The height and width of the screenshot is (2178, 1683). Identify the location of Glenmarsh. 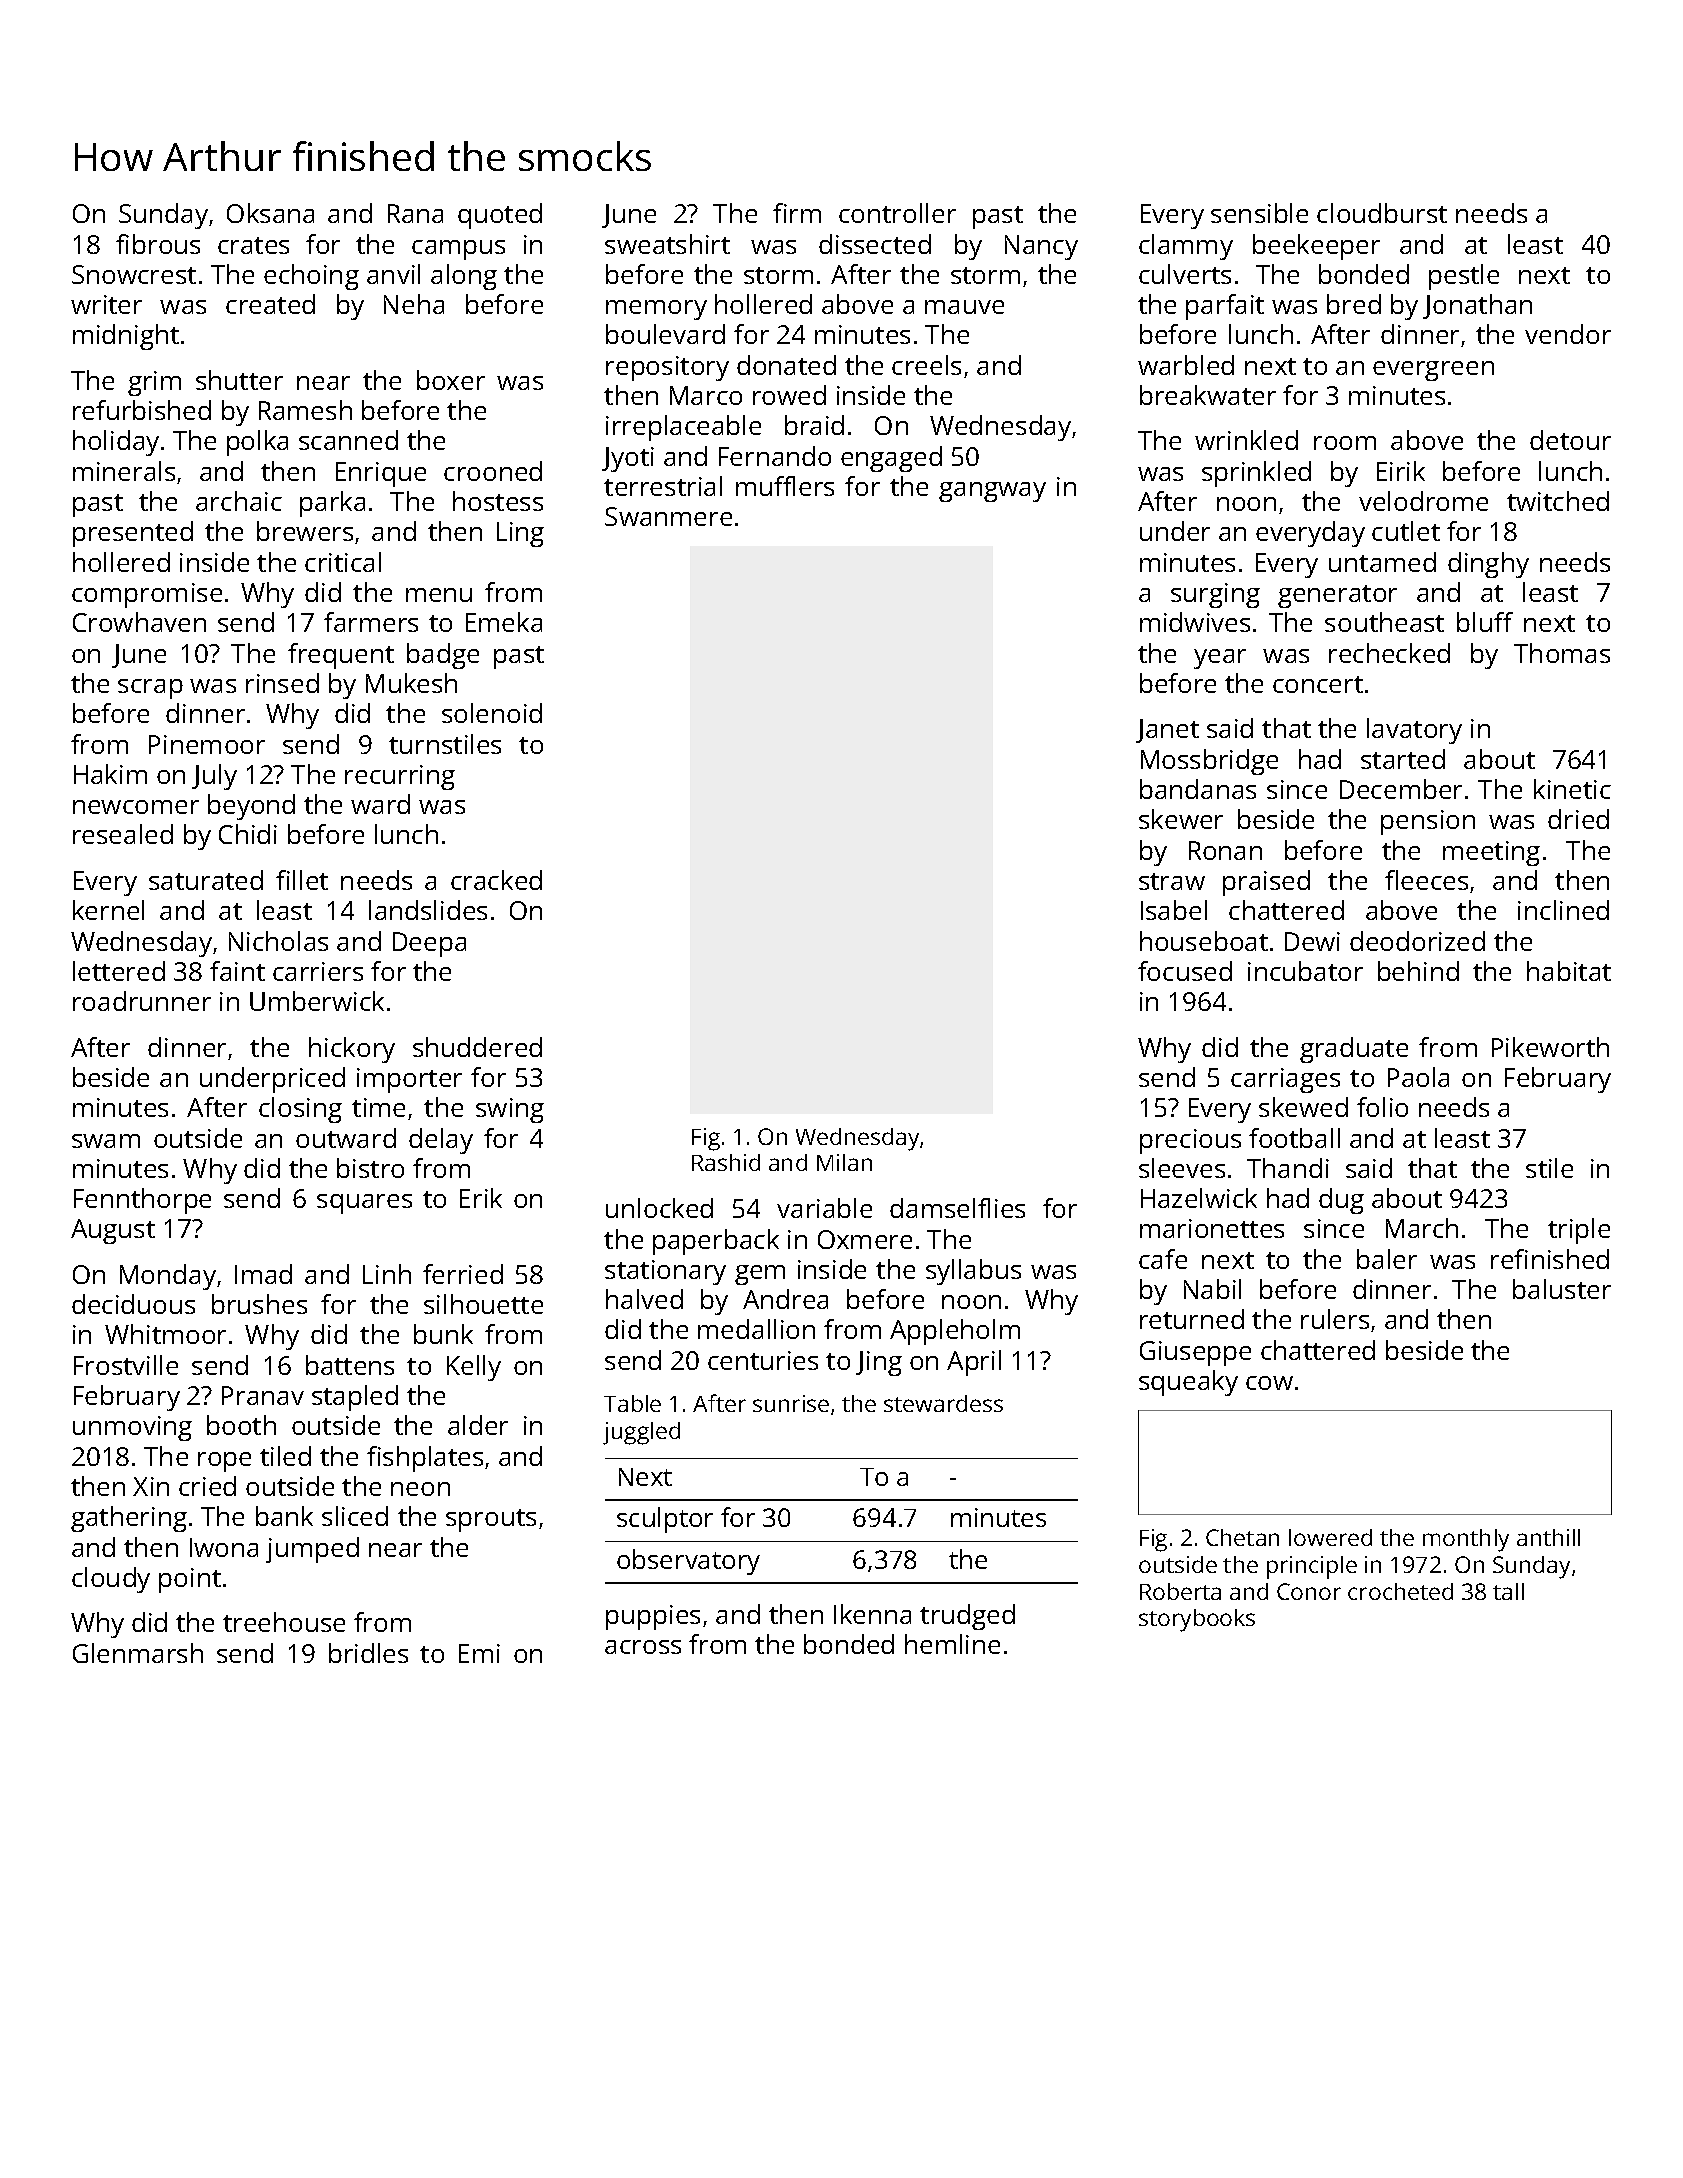
(138, 1653).
